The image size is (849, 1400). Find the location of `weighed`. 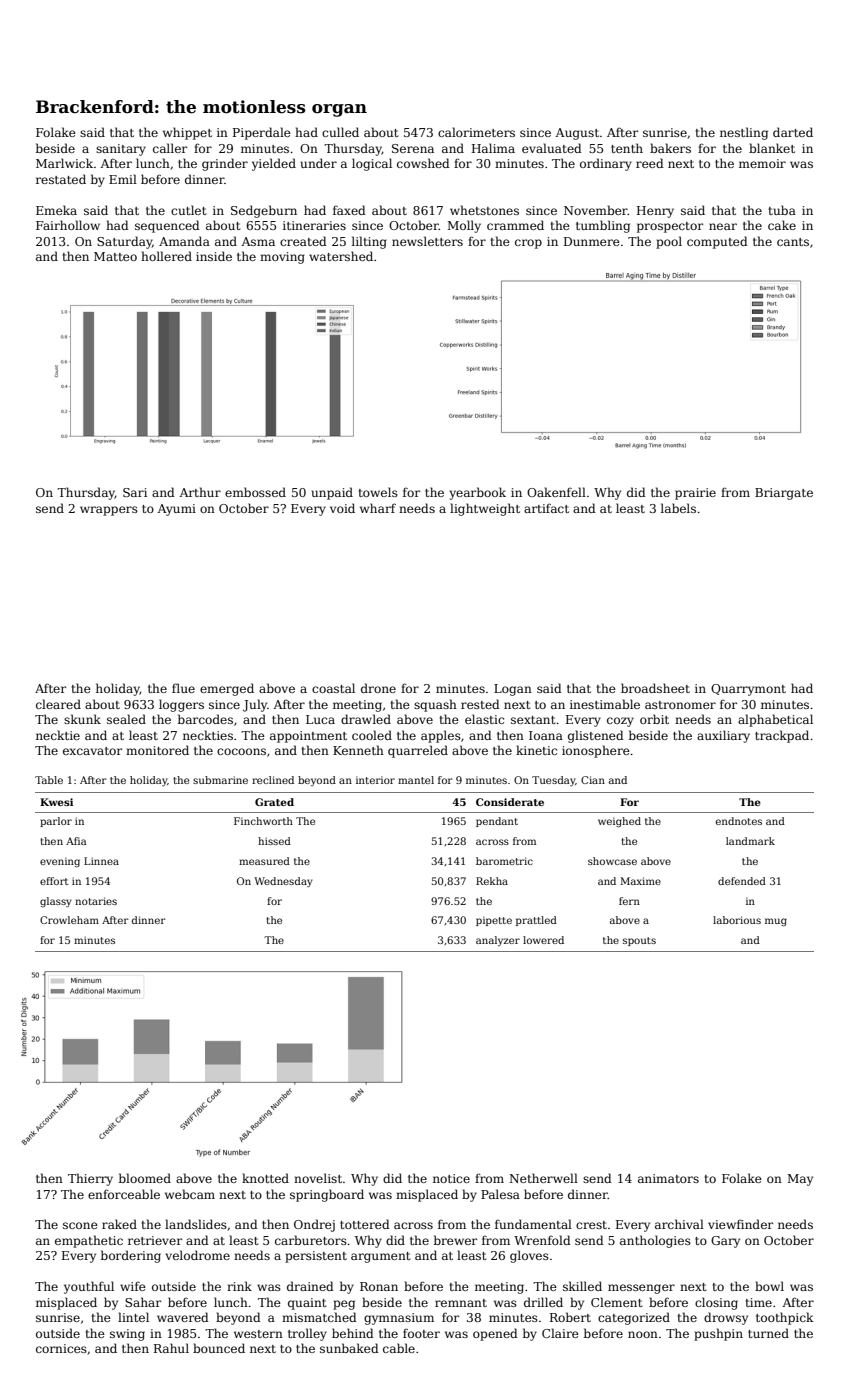

weighed is located at coordinates (619, 822).
